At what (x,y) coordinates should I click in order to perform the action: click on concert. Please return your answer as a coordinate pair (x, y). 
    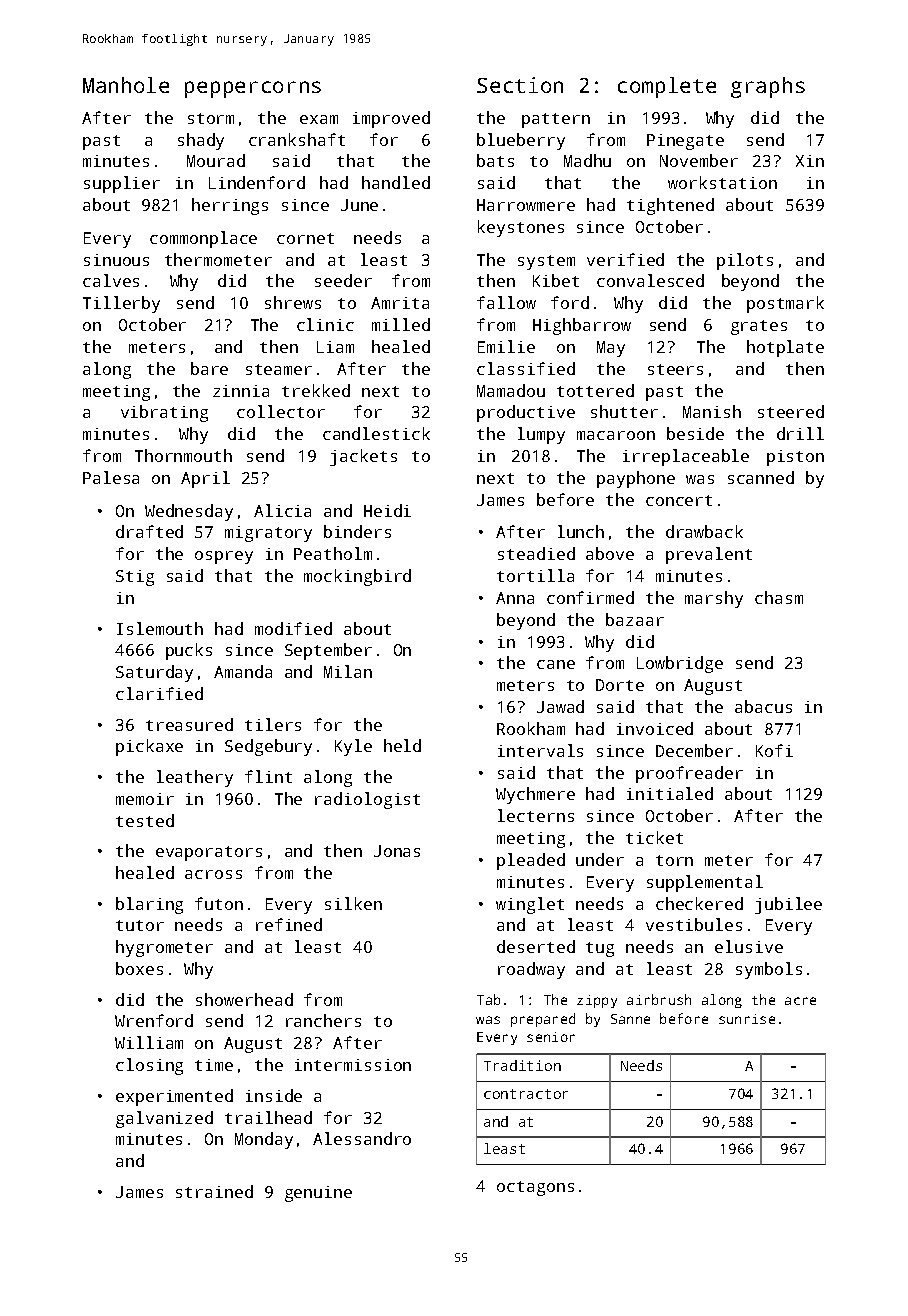
    Looking at the image, I should click on (679, 500).
